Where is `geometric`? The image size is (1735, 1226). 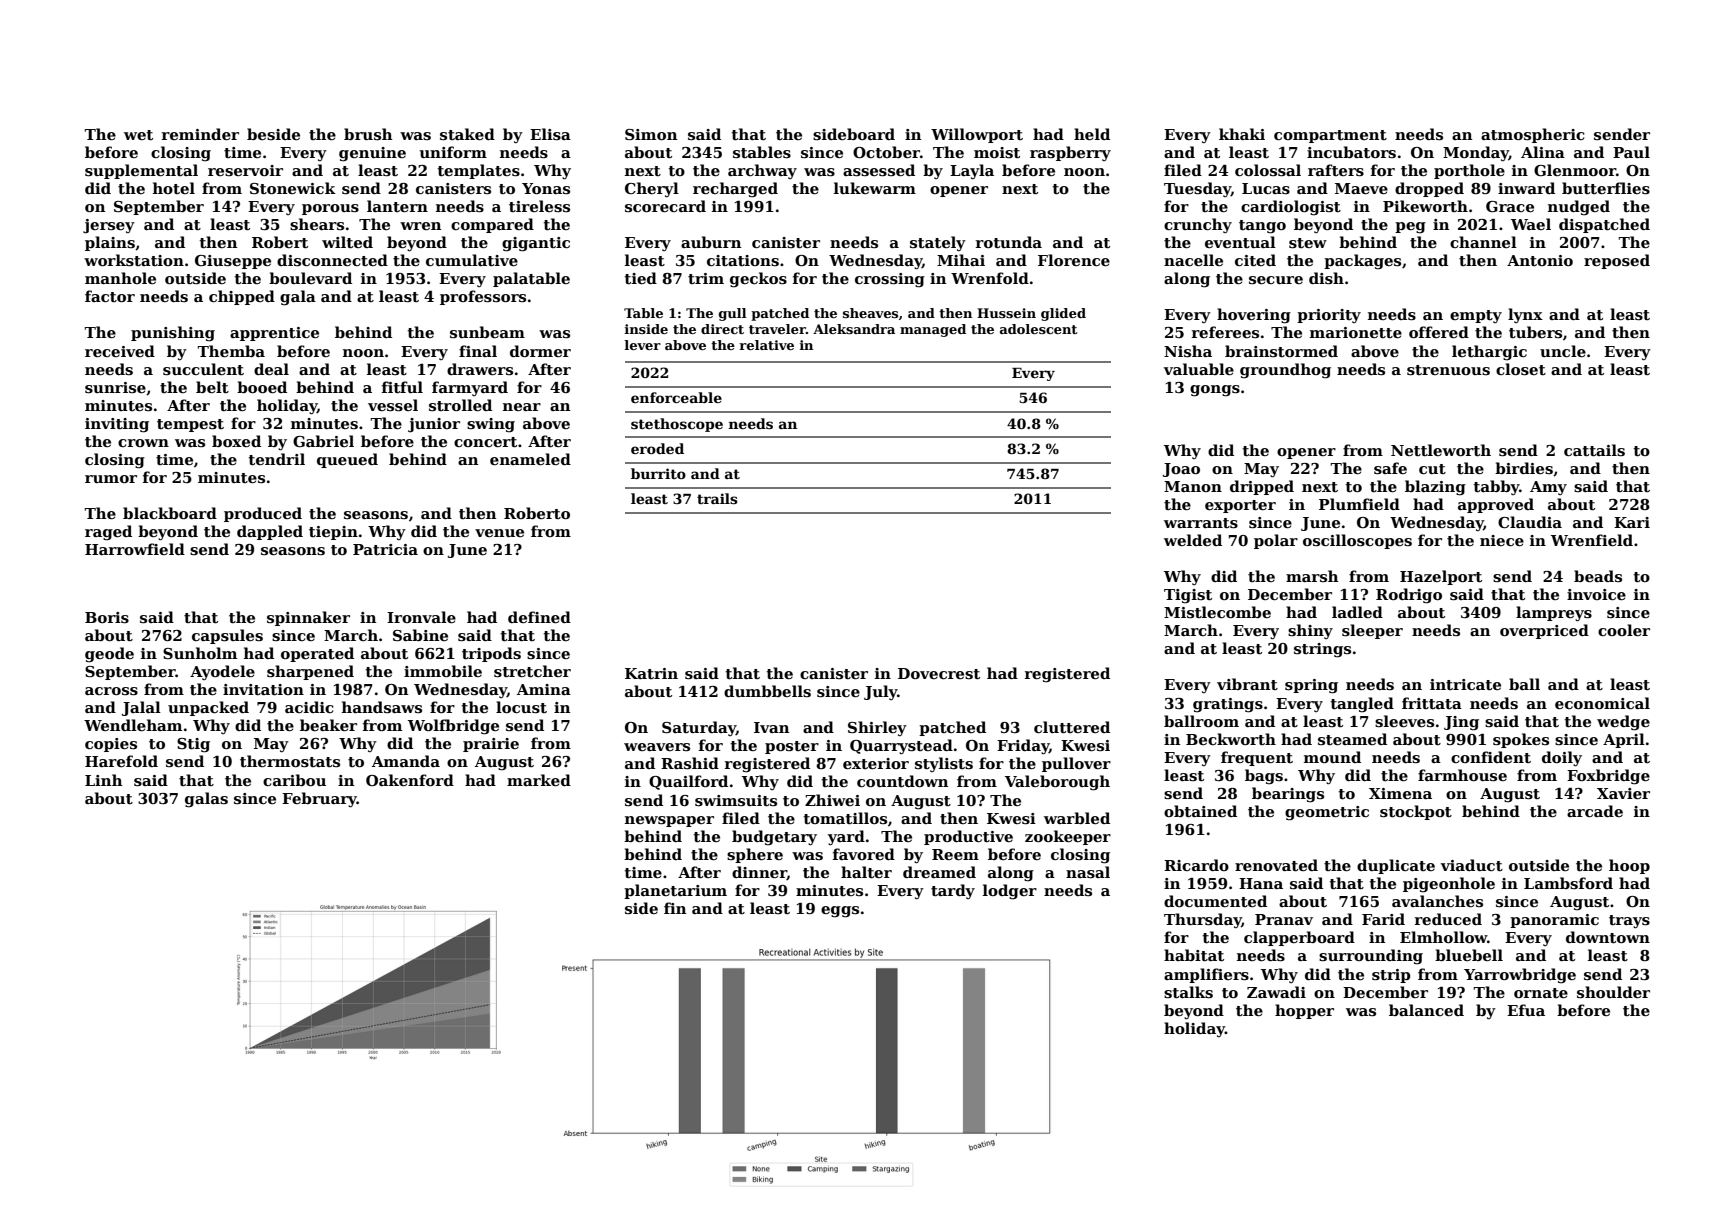 geometric is located at coordinates (1327, 813).
